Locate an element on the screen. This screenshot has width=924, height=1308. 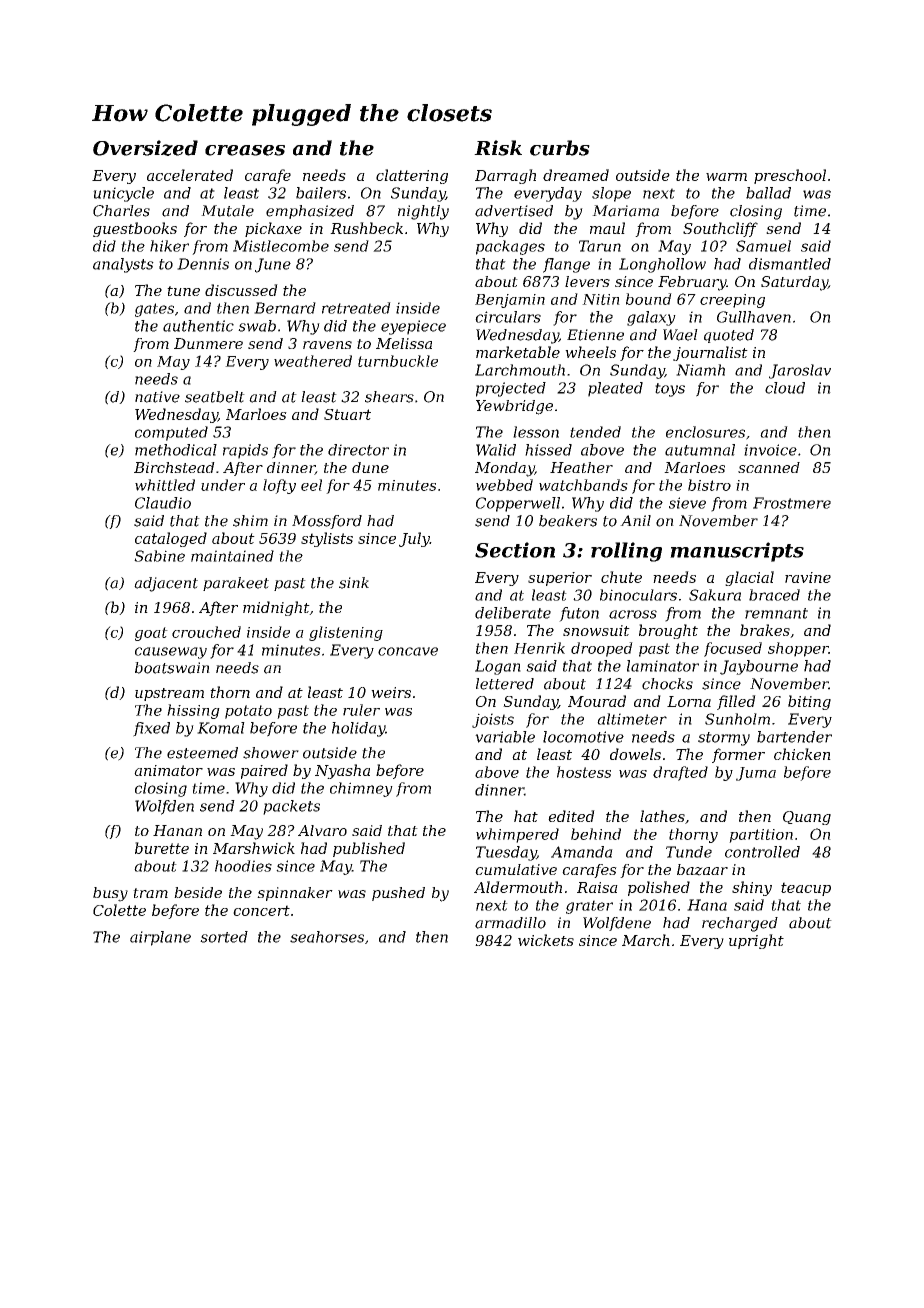
Darragh is located at coordinates (505, 176).
